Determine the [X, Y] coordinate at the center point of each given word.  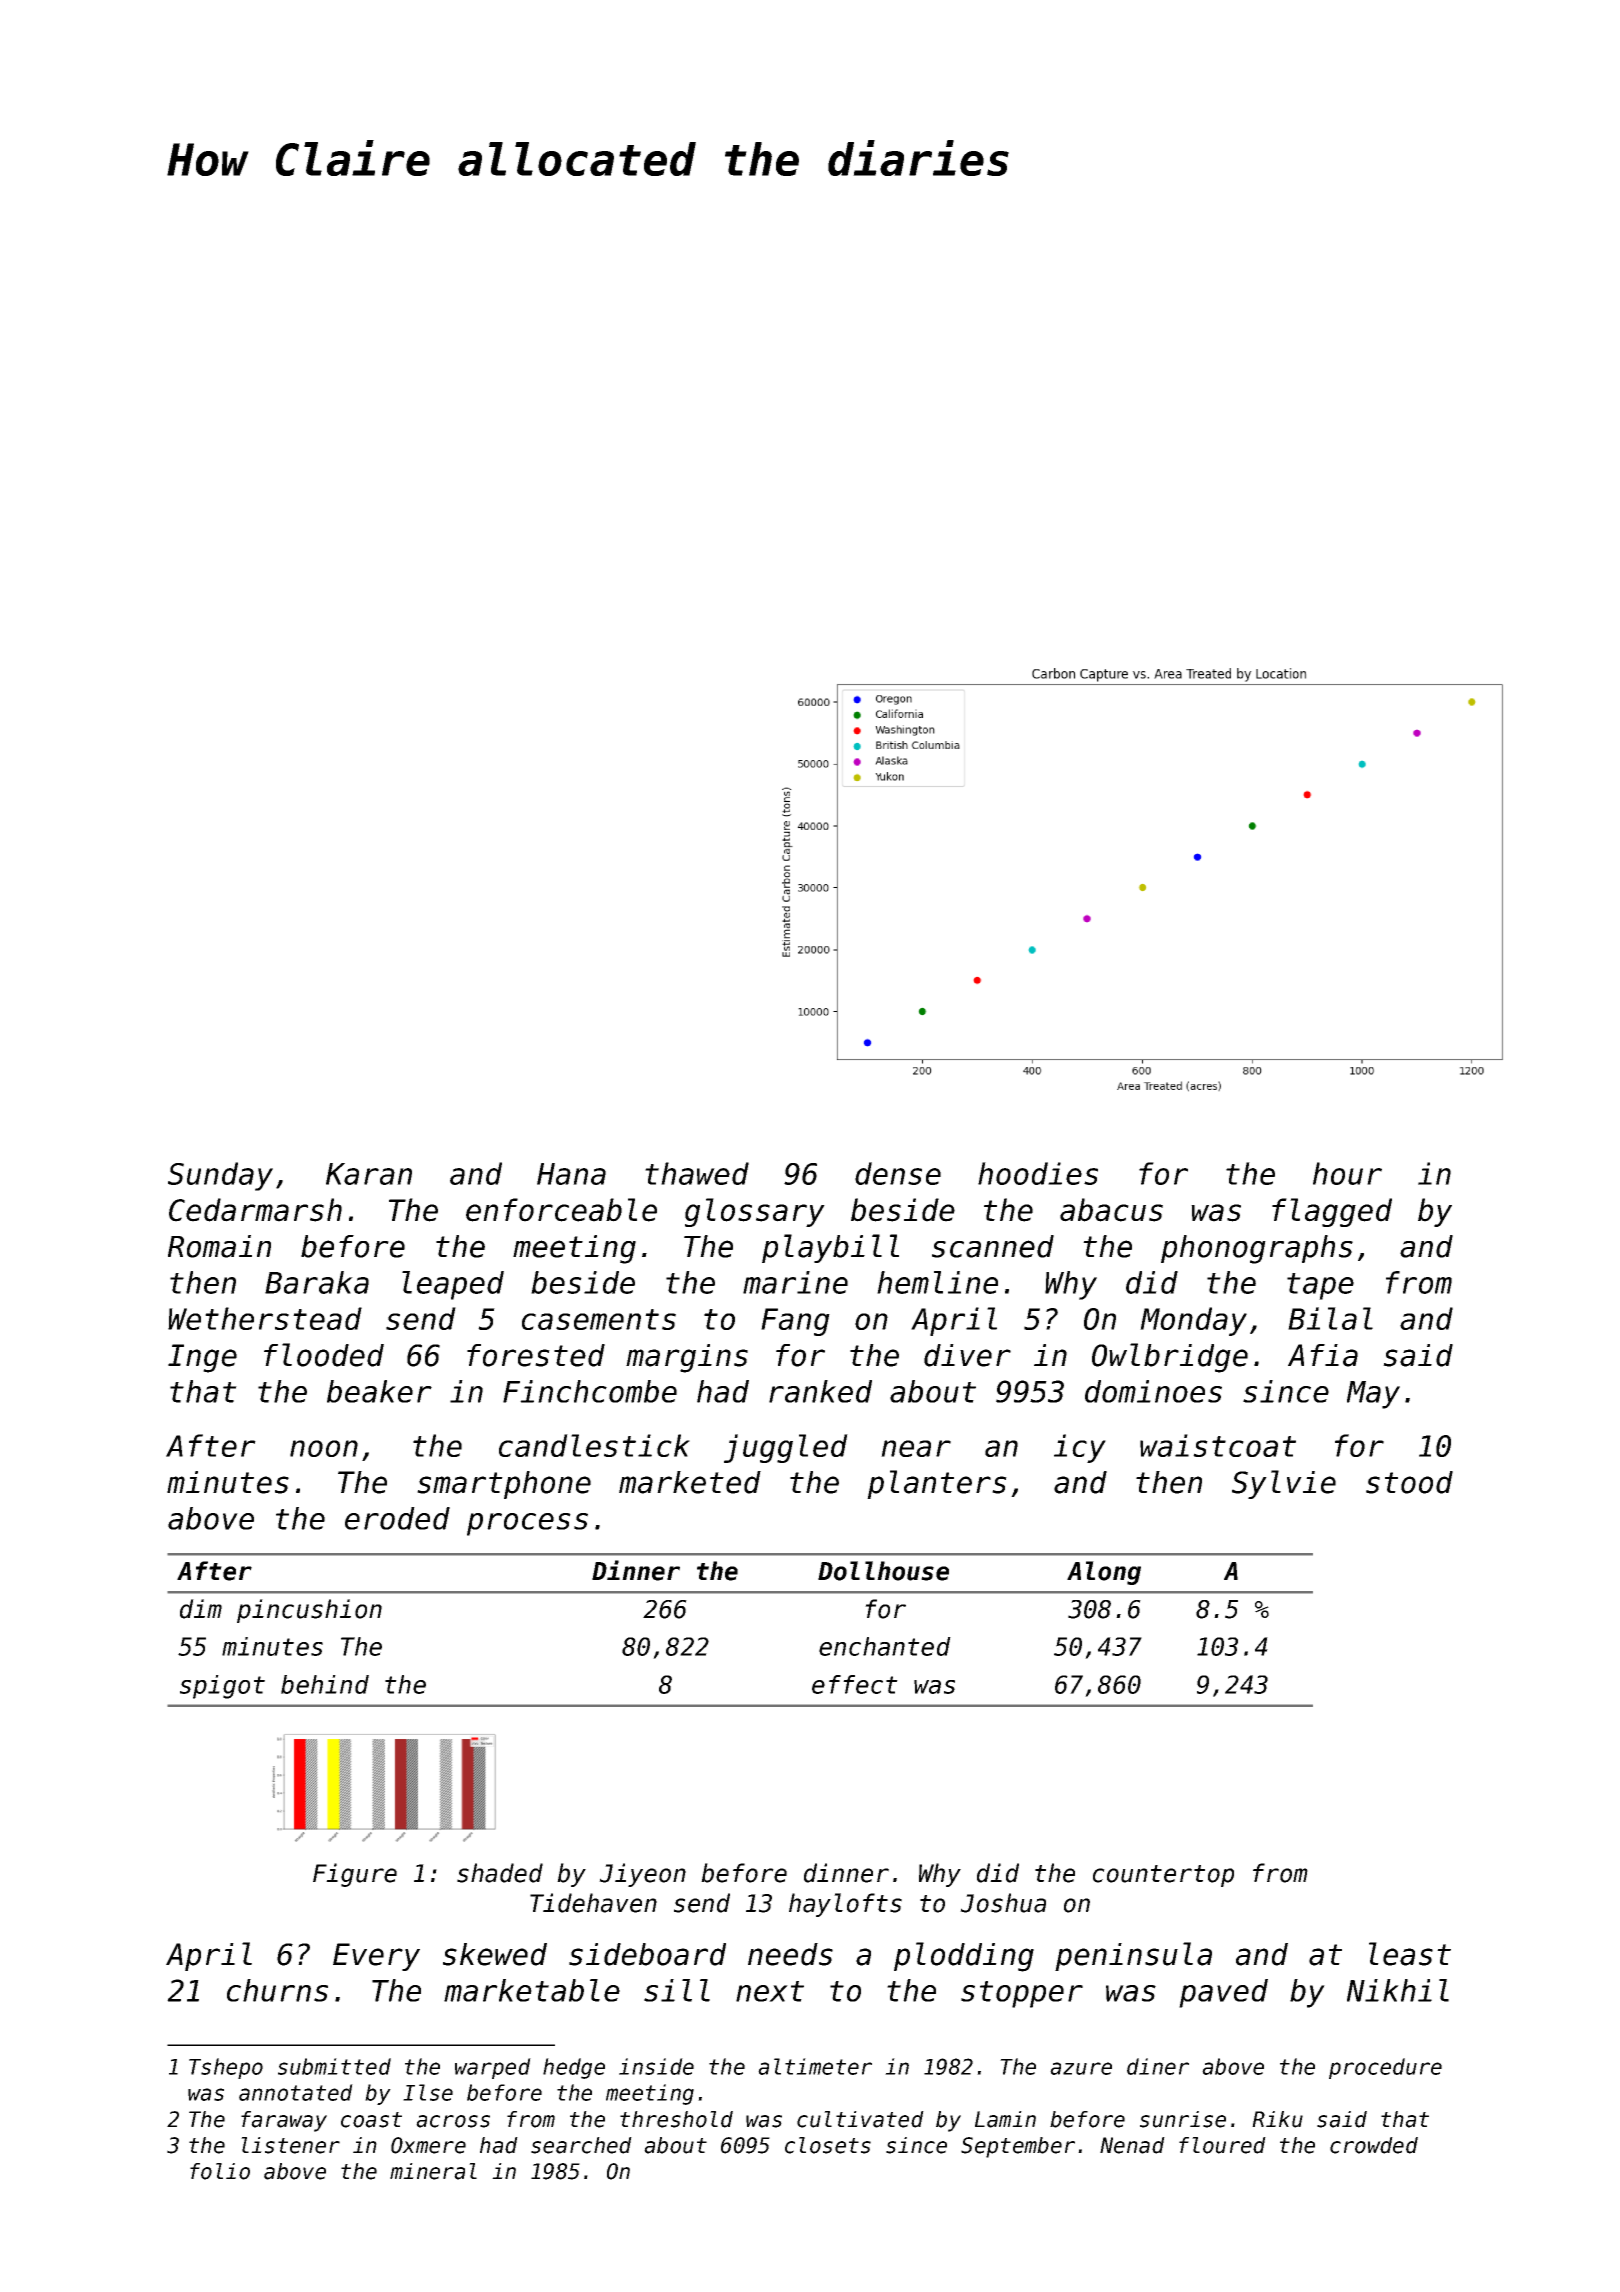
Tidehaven [593, 1903]
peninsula [1133, 1956]
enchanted [885, 1646]
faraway [284, 2121]
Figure [355, 1875]
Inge [202, 1358]
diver [967, 1355]
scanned [993, 1246]
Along [1104, 1573]
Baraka [317, 1282]
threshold [676, 2119]
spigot [222, 1687]
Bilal [1330, 1318]
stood [1409, 1482]
